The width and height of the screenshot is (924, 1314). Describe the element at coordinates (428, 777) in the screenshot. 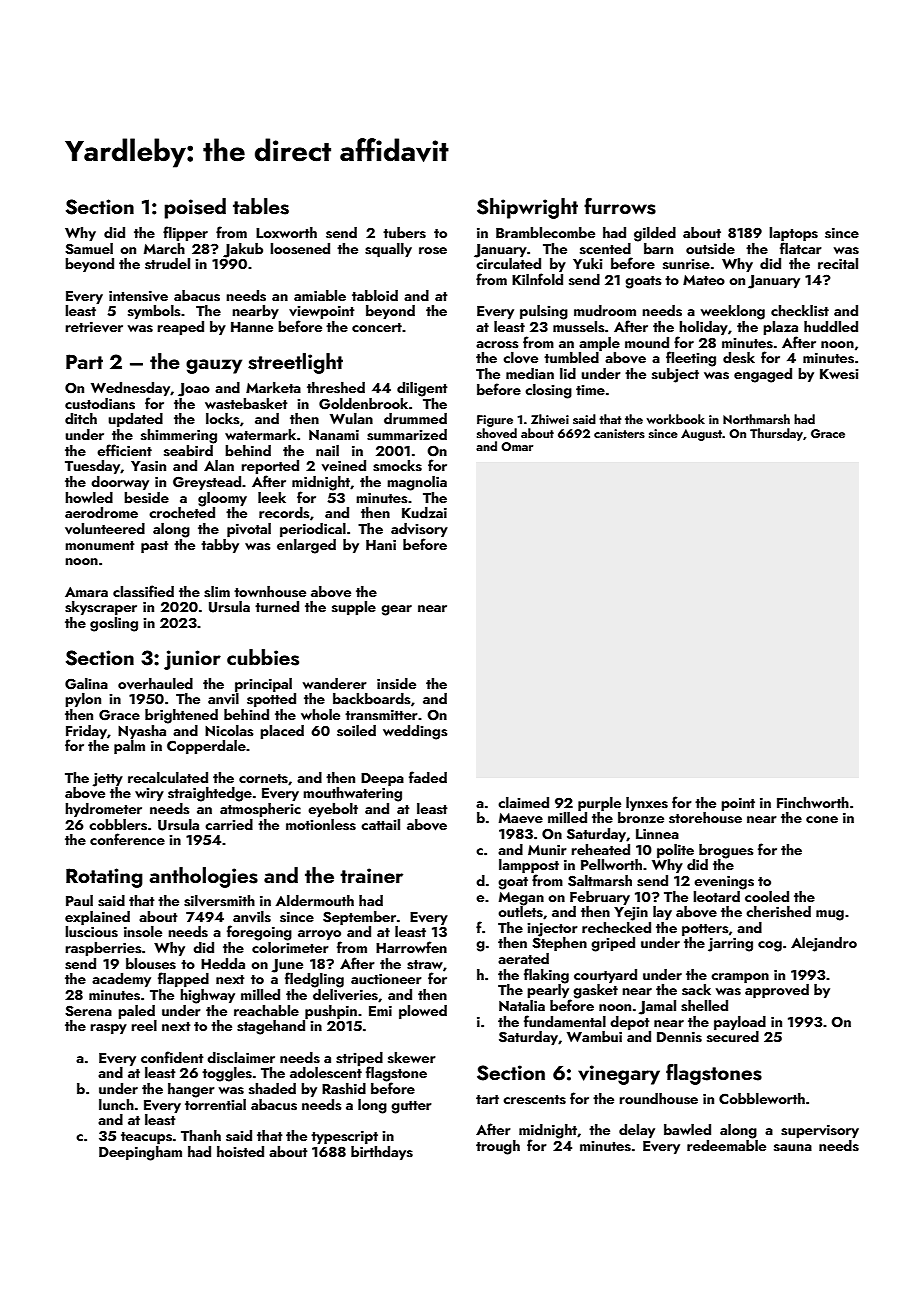

I see `faded` at that location.
